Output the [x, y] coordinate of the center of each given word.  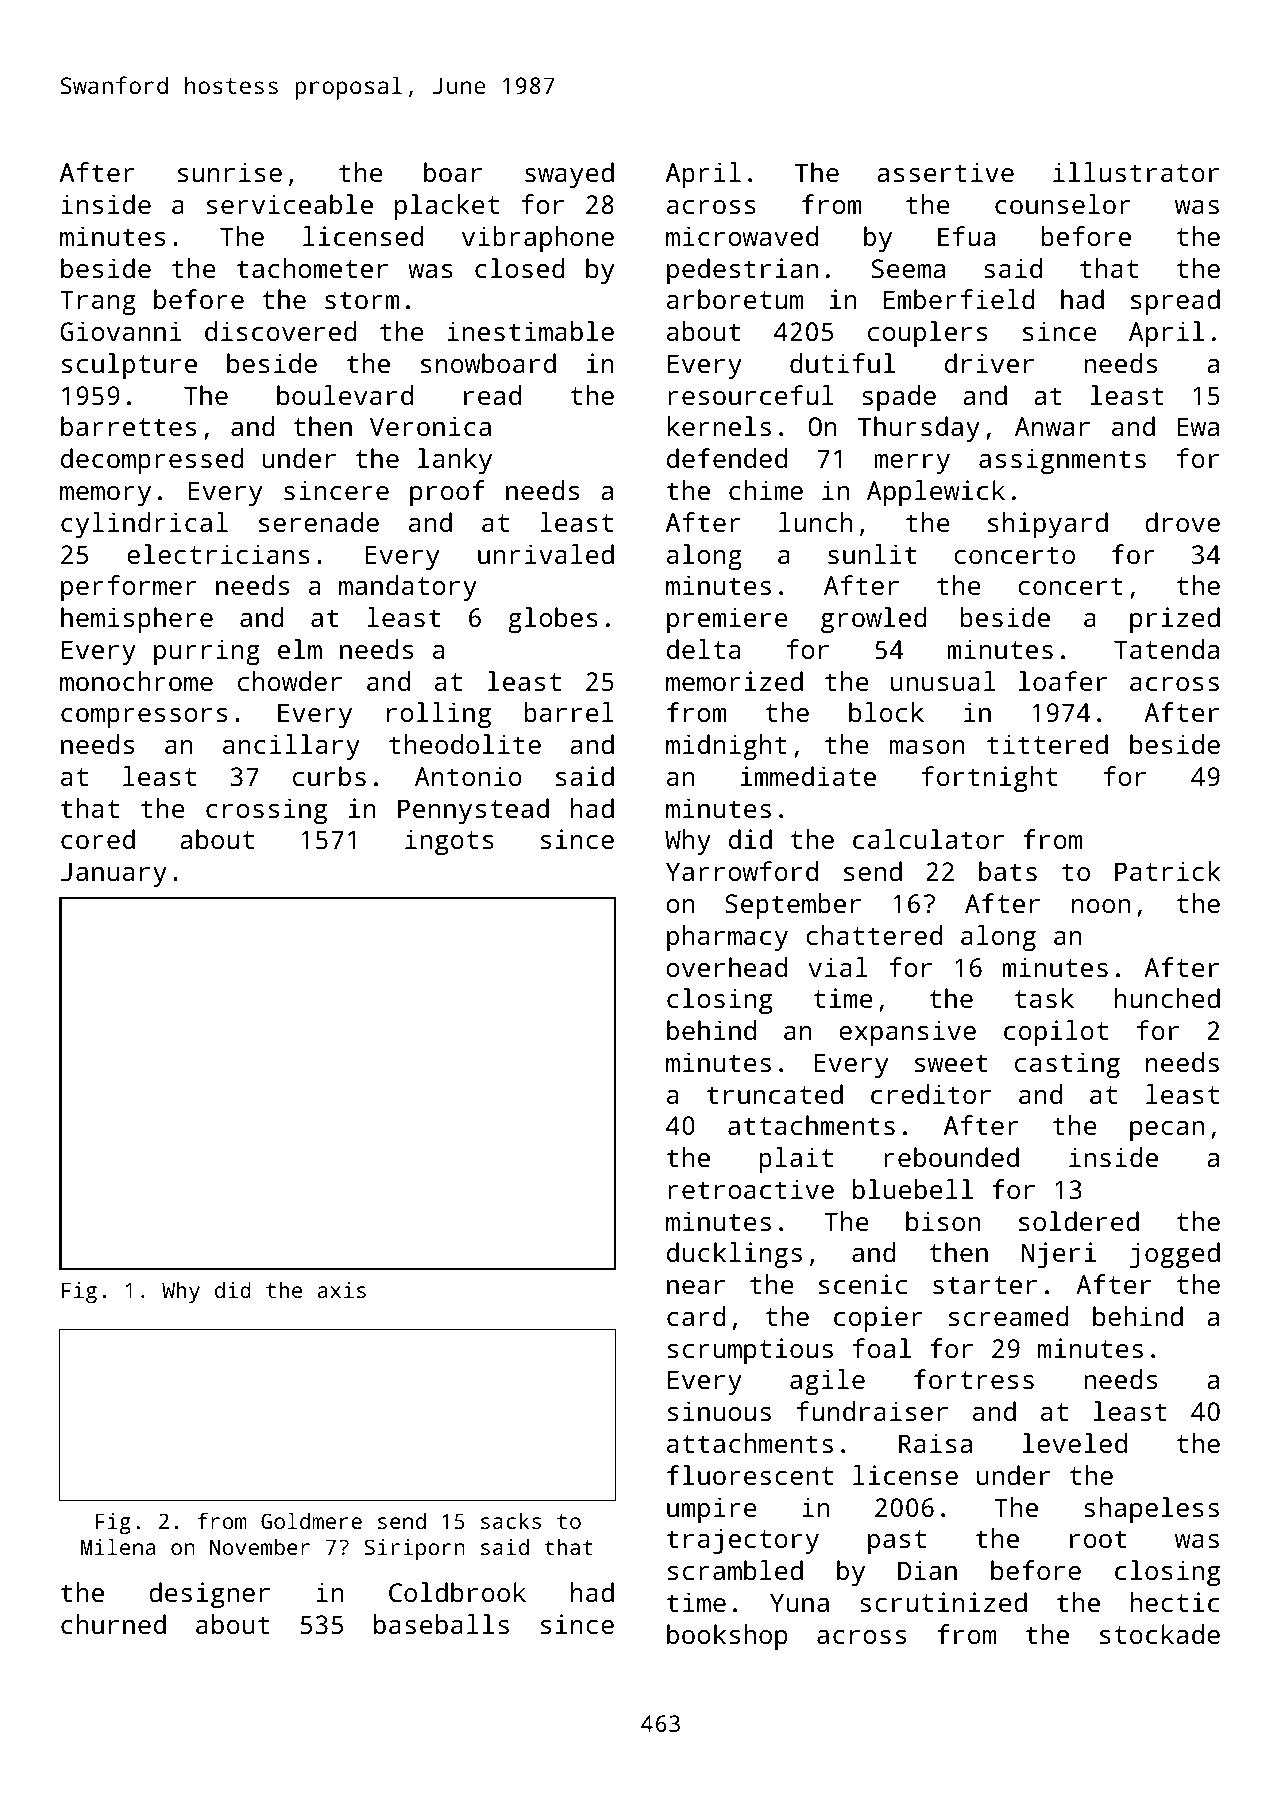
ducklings [734, 1255]
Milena [118, 1546]
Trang [98, 302]
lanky [455, 461]
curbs [329, 776]
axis [342, 1290]
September [793, 906]
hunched [1167, 998]
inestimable [530, 331]
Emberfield [959, 299]
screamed [1009, 1316]
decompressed [152, 461]
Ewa [1198, 426]
